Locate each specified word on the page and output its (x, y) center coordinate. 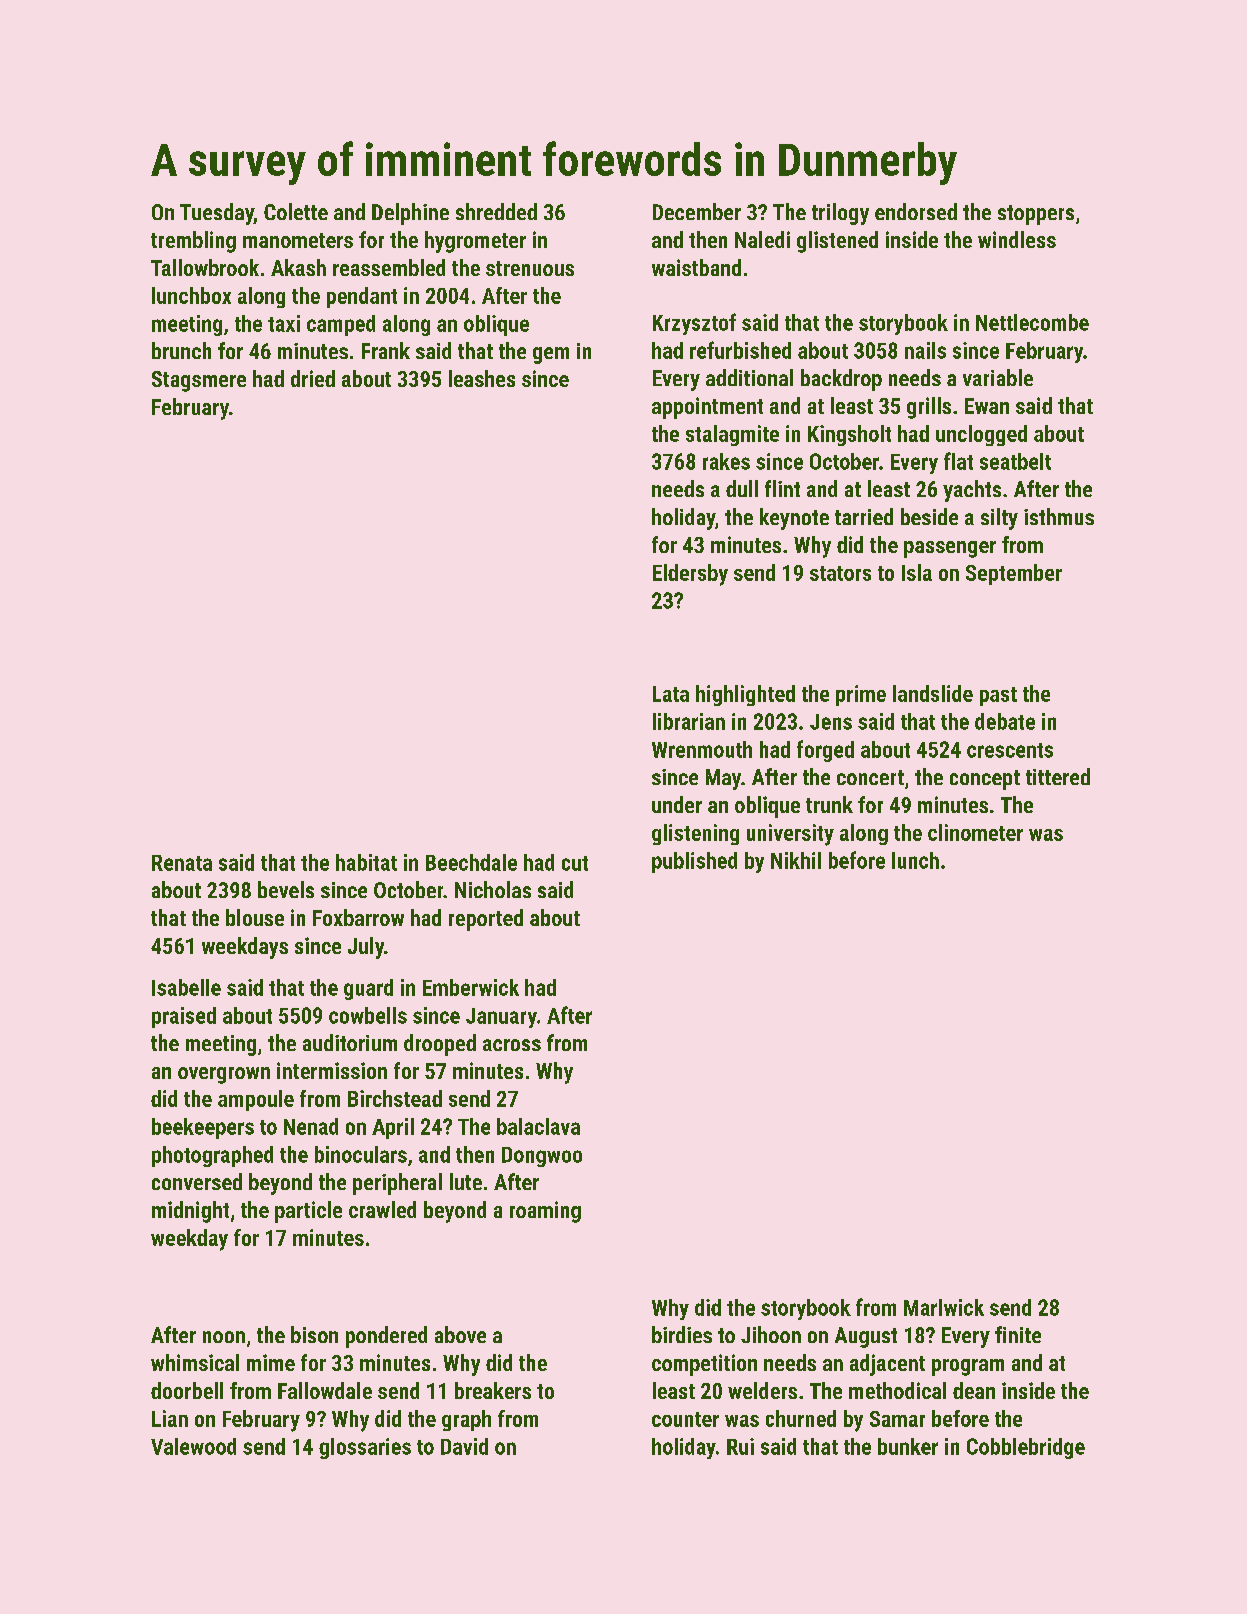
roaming (545, 1212)
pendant (362, 297)
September (1014, 574)
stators (840, 573)
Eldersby (690, 575)
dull (742, 488)
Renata (182, 863)
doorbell (187, 1390)
